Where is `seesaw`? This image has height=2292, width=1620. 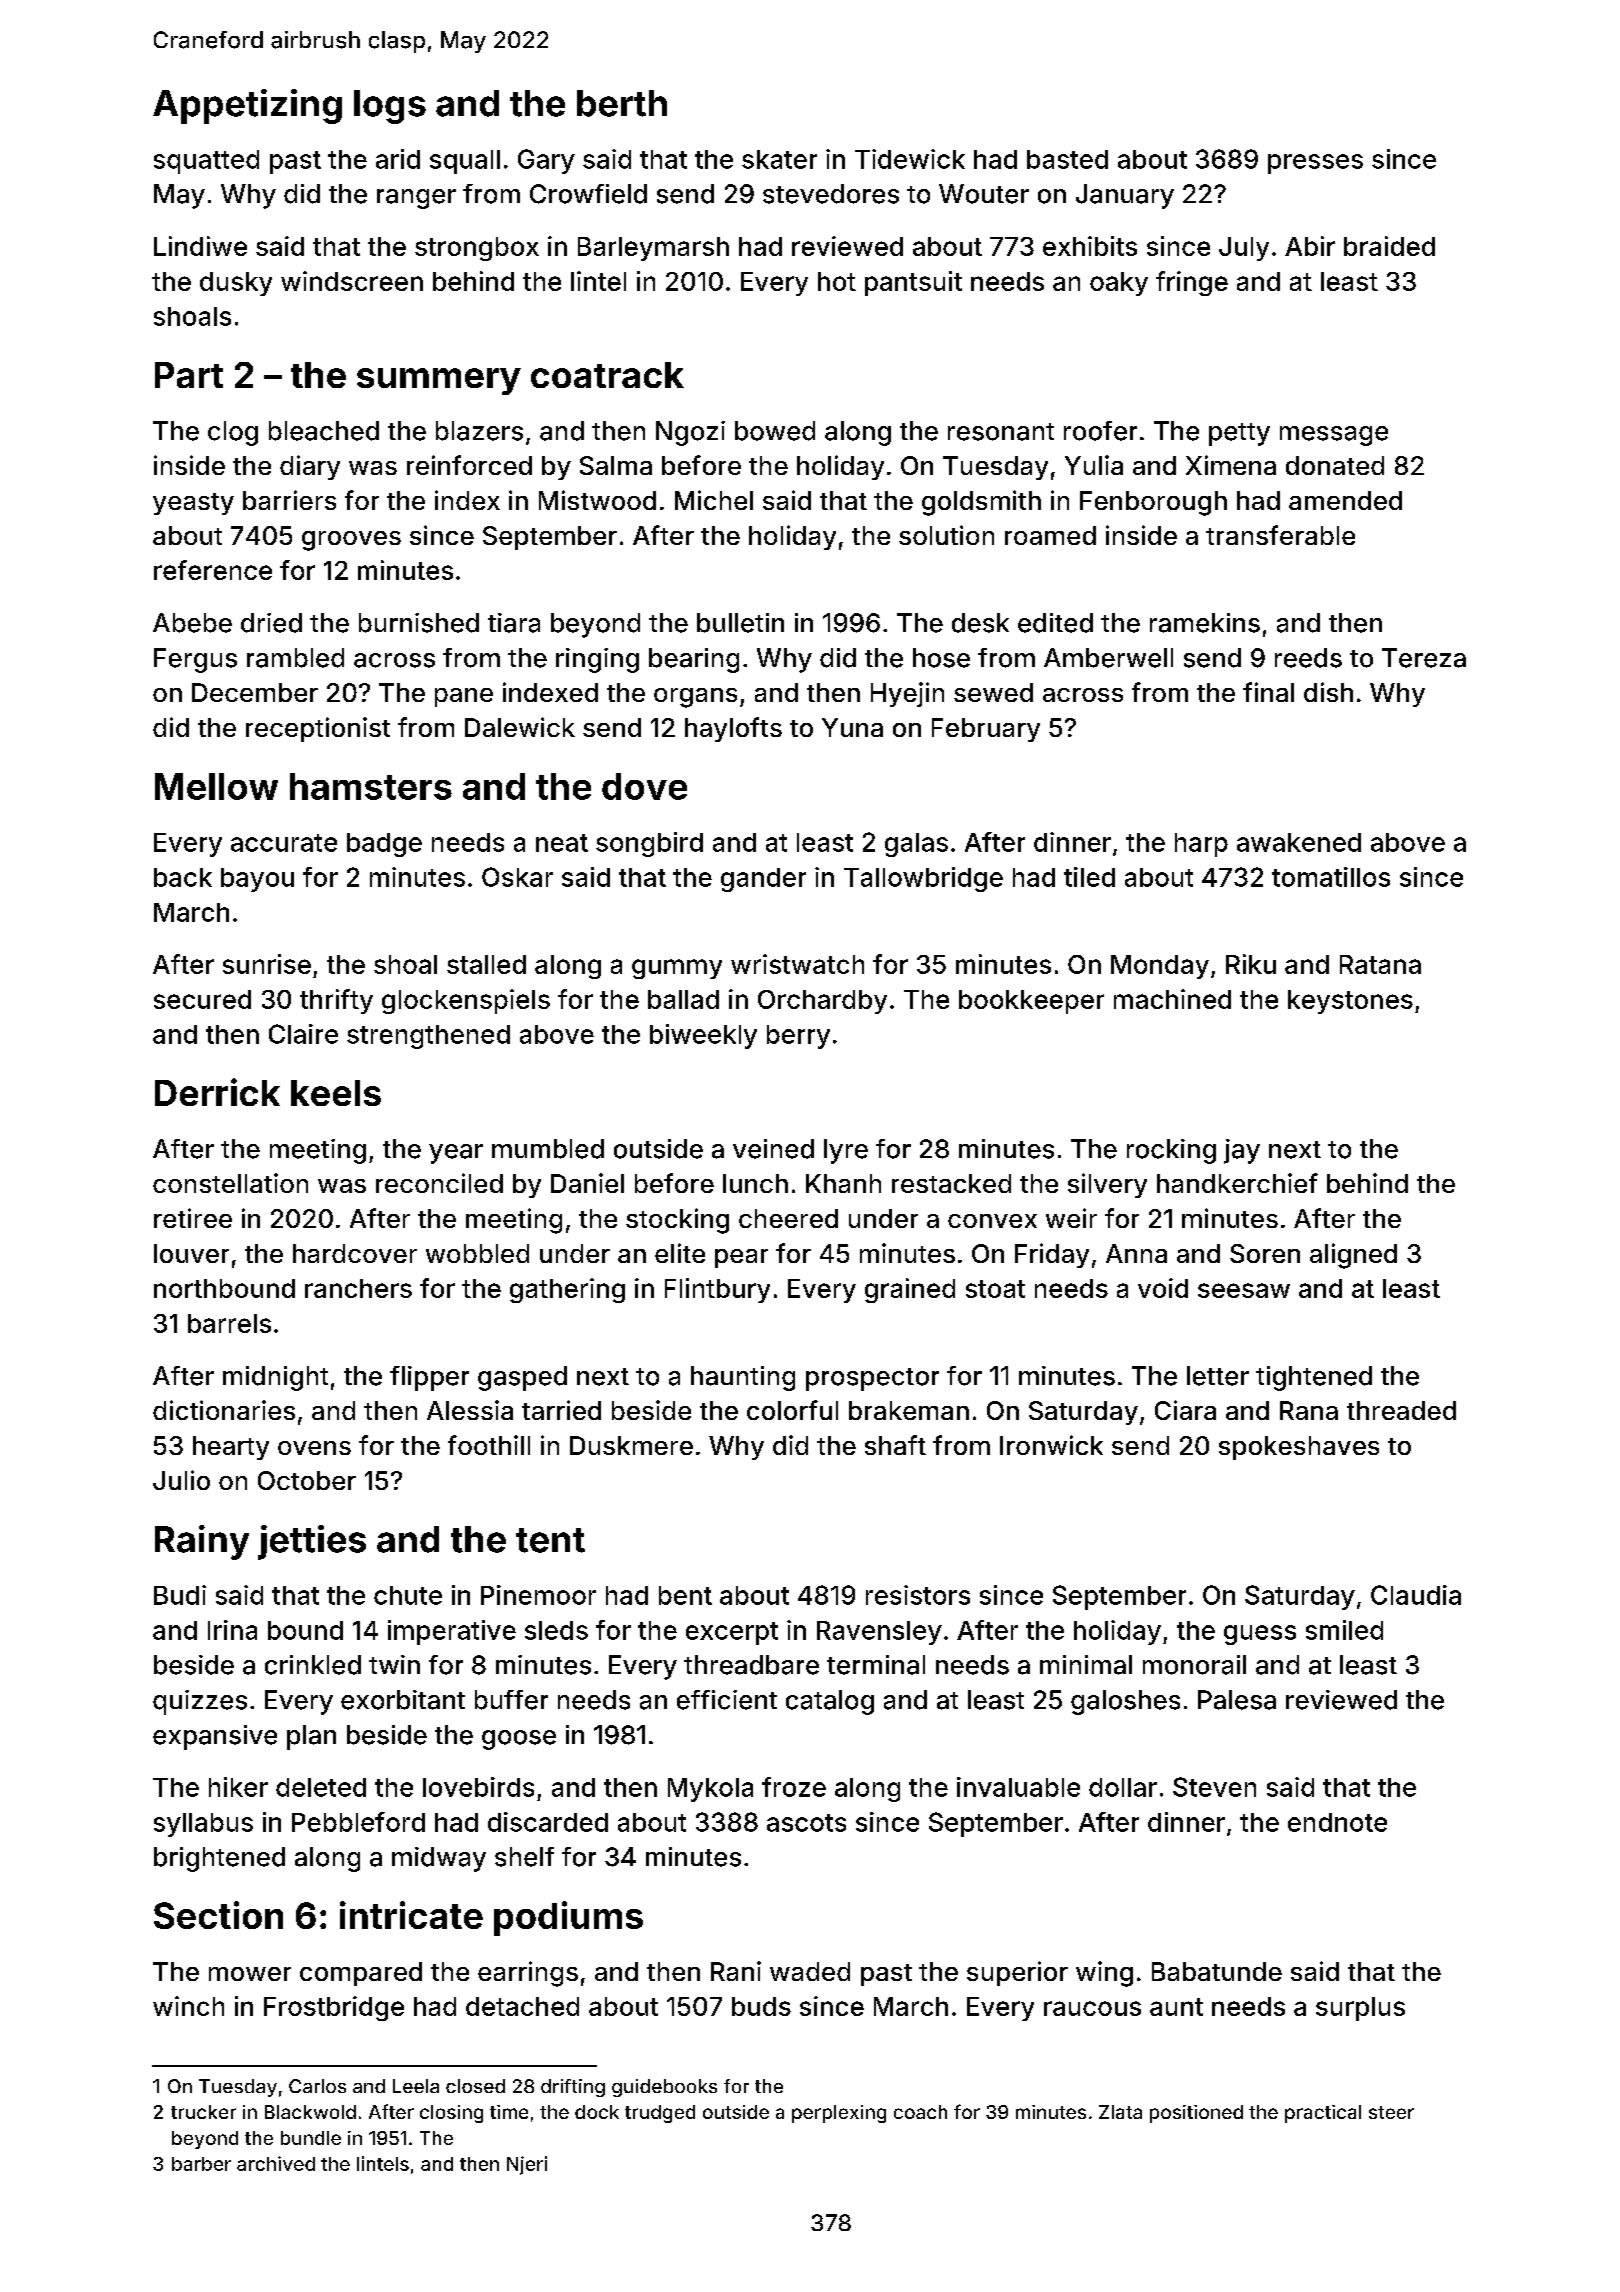 seesaw is located at coordinates (1244, 1290).
